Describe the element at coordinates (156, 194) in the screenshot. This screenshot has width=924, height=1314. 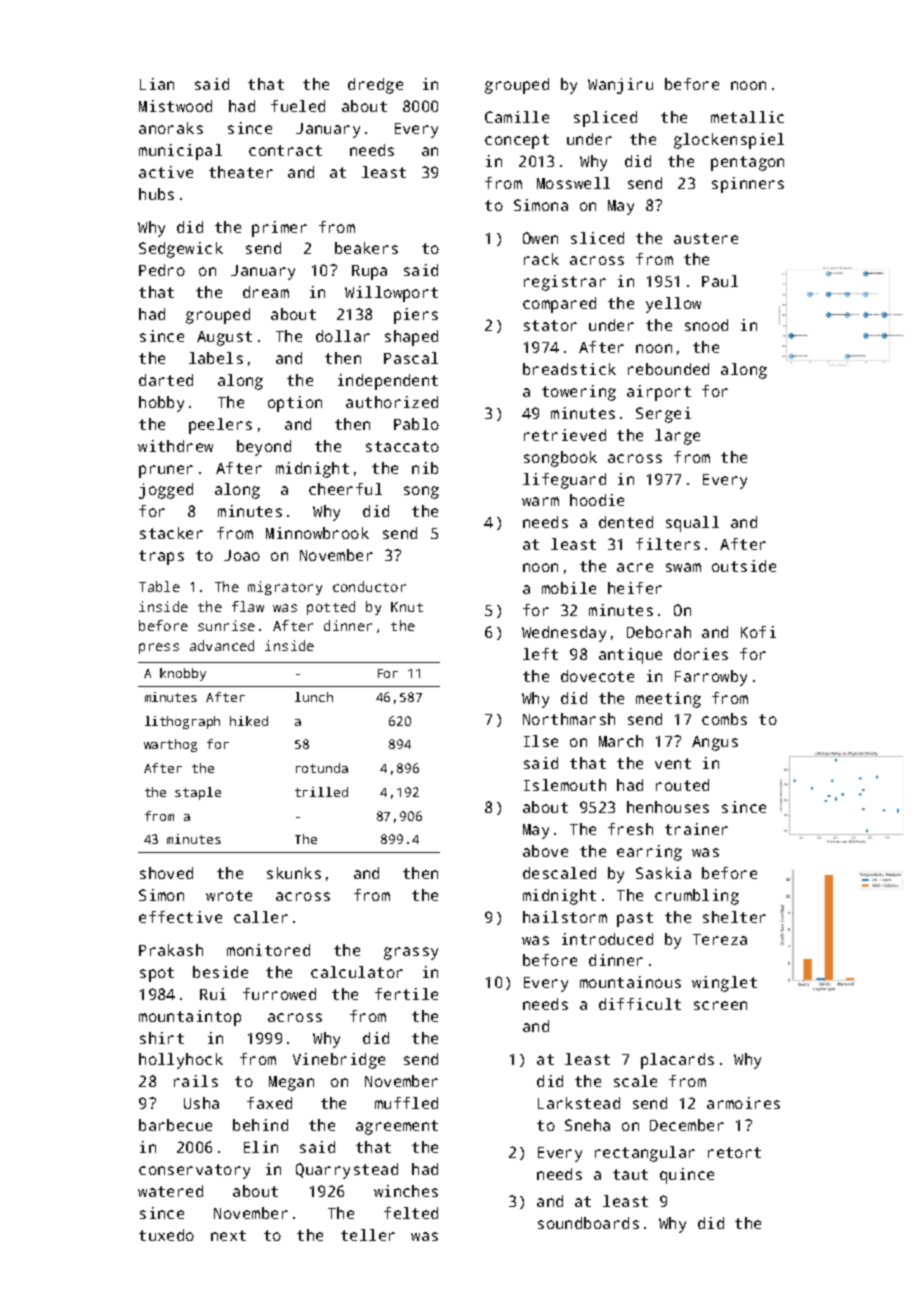
I see `hubs` at that location.
